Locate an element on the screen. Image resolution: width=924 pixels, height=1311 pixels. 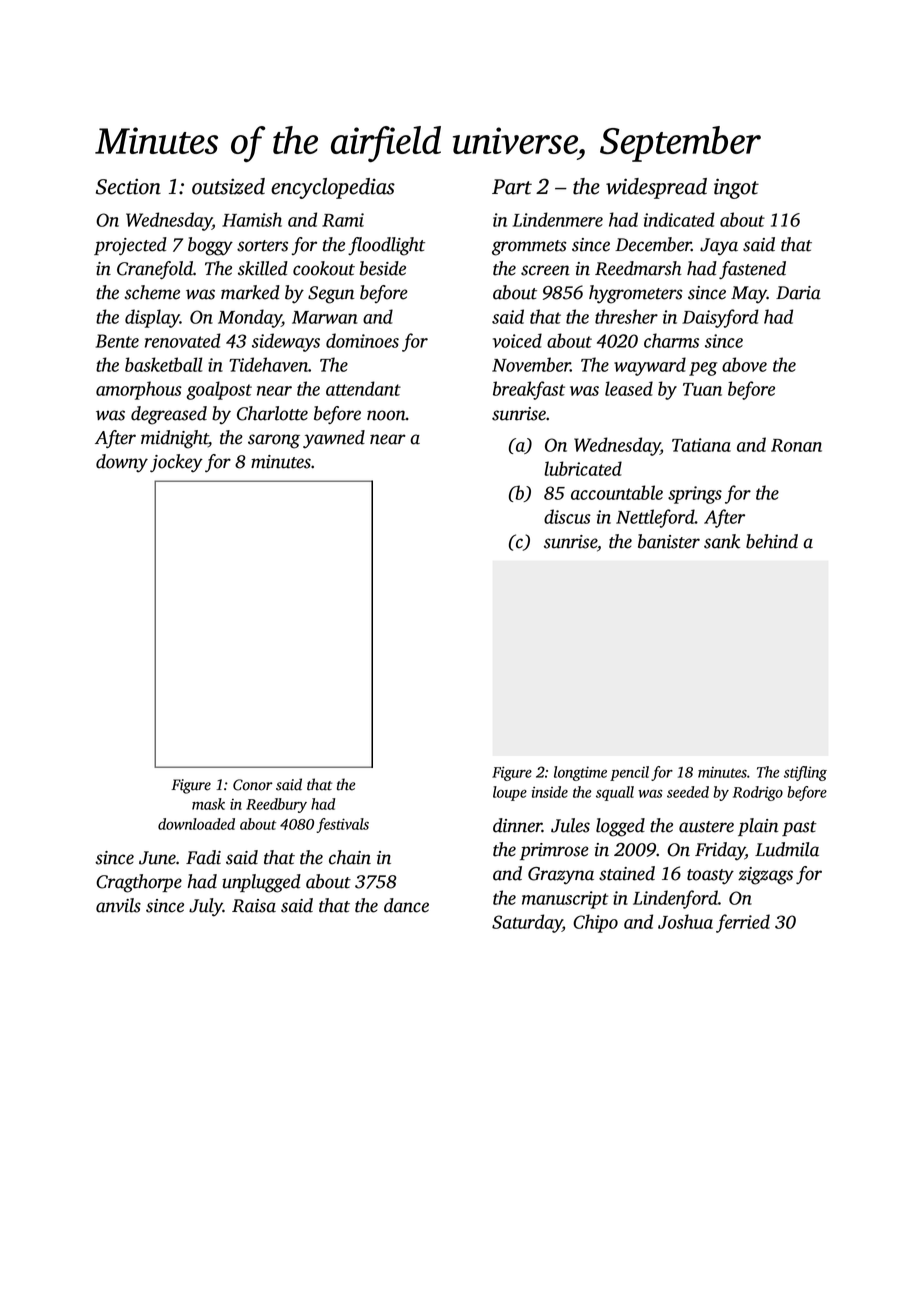
noon is located at coordinates (386, 415).
